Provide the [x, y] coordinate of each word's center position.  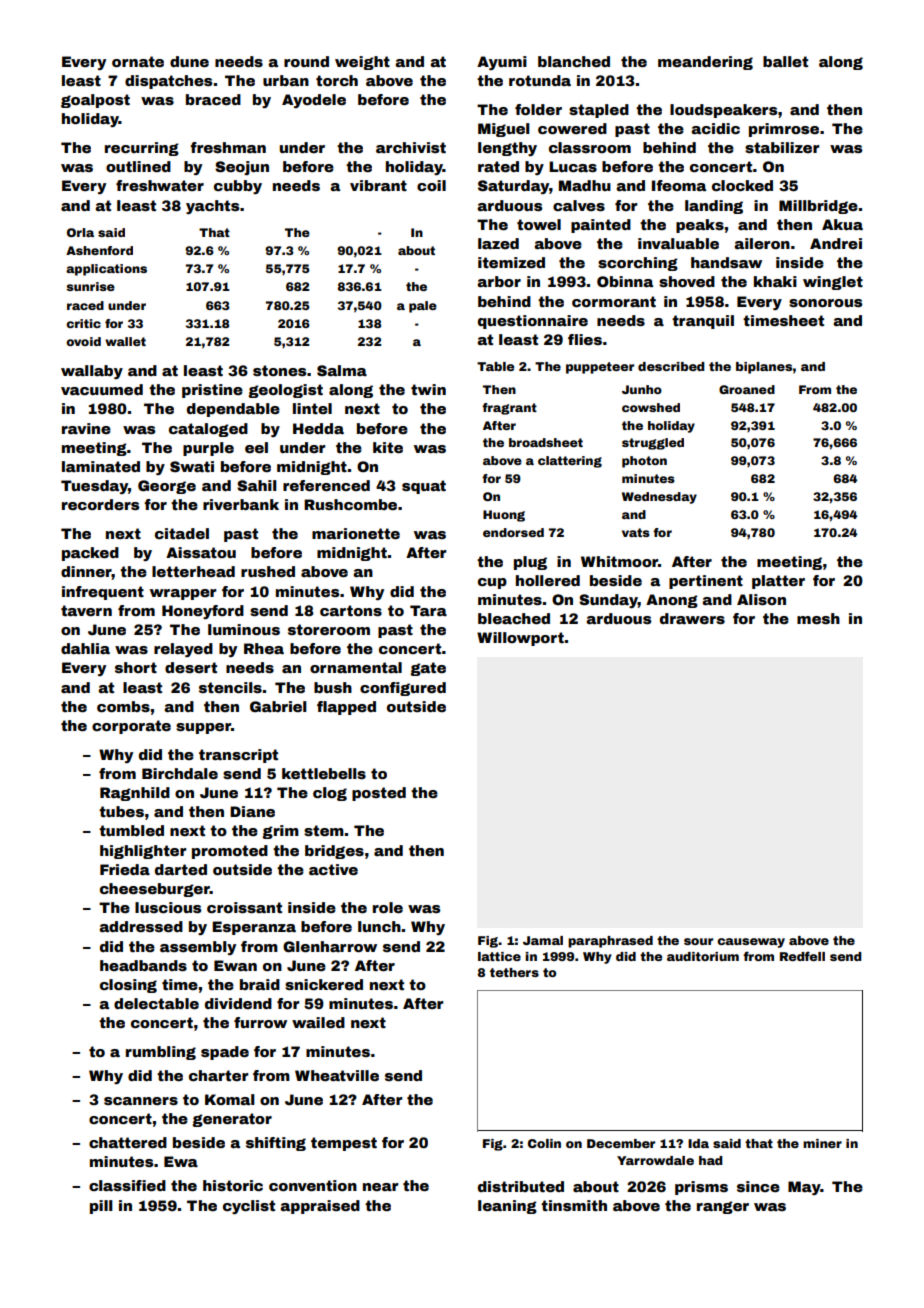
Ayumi [502, 63]
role [388, 907]
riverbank [241, 504]
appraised [320, 1207]
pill [101, 1207]
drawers [692, 618]
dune [189, 61]
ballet [785, 61]
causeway [751, 943]
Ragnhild [135, 794]
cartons [351, 610]
